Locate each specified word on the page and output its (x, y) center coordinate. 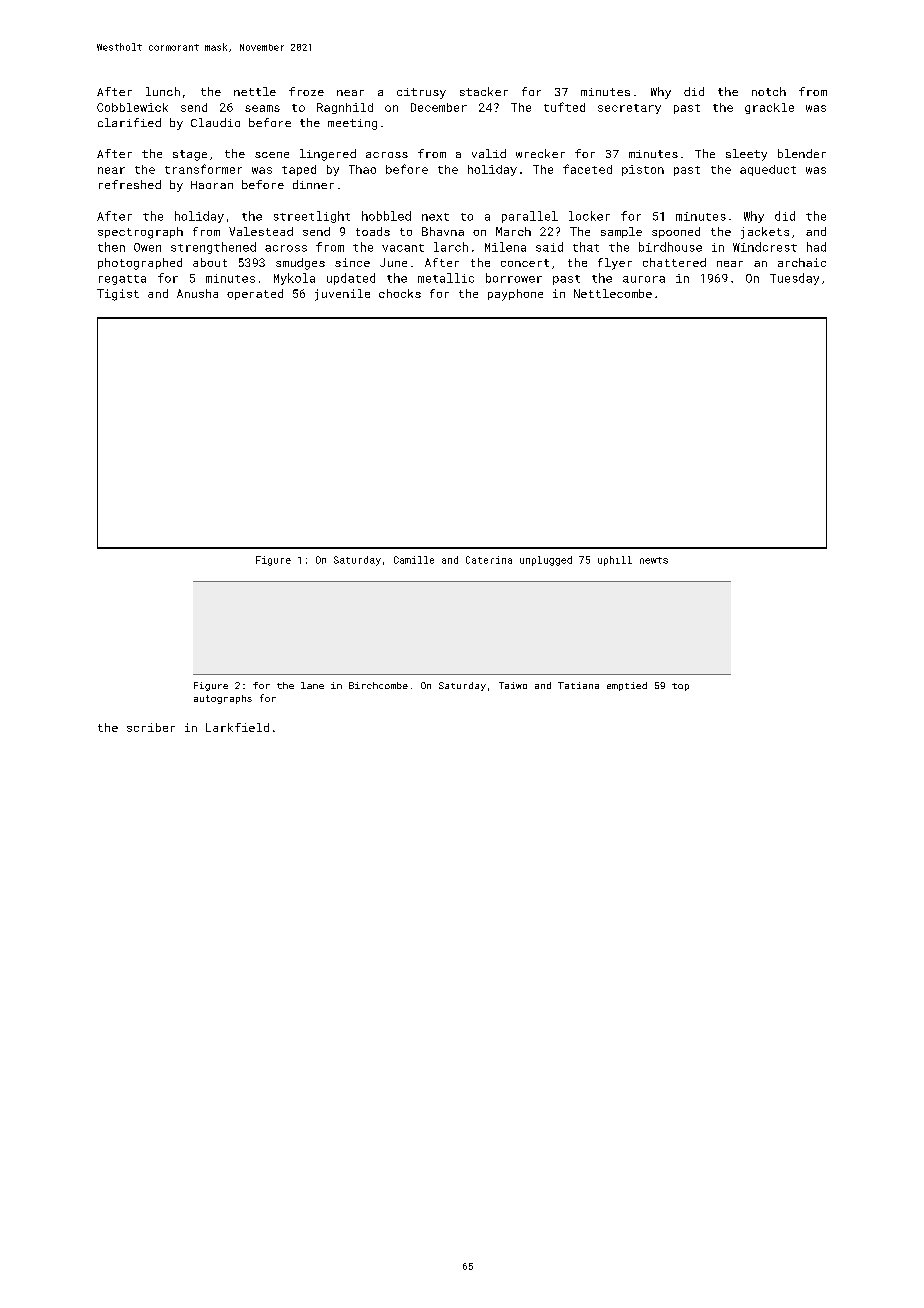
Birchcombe (378, 685)
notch (769, 91)
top (680, 687)
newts (654, 560)
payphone (515, 295)
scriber (151, 727)
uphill (615, 561)
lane (312, 685)
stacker (484, 91)
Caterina (489, 560)
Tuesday (794, 279)
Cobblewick (132, 107)
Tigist (118, 295)
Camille (414, 560)
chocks (400, 293)
